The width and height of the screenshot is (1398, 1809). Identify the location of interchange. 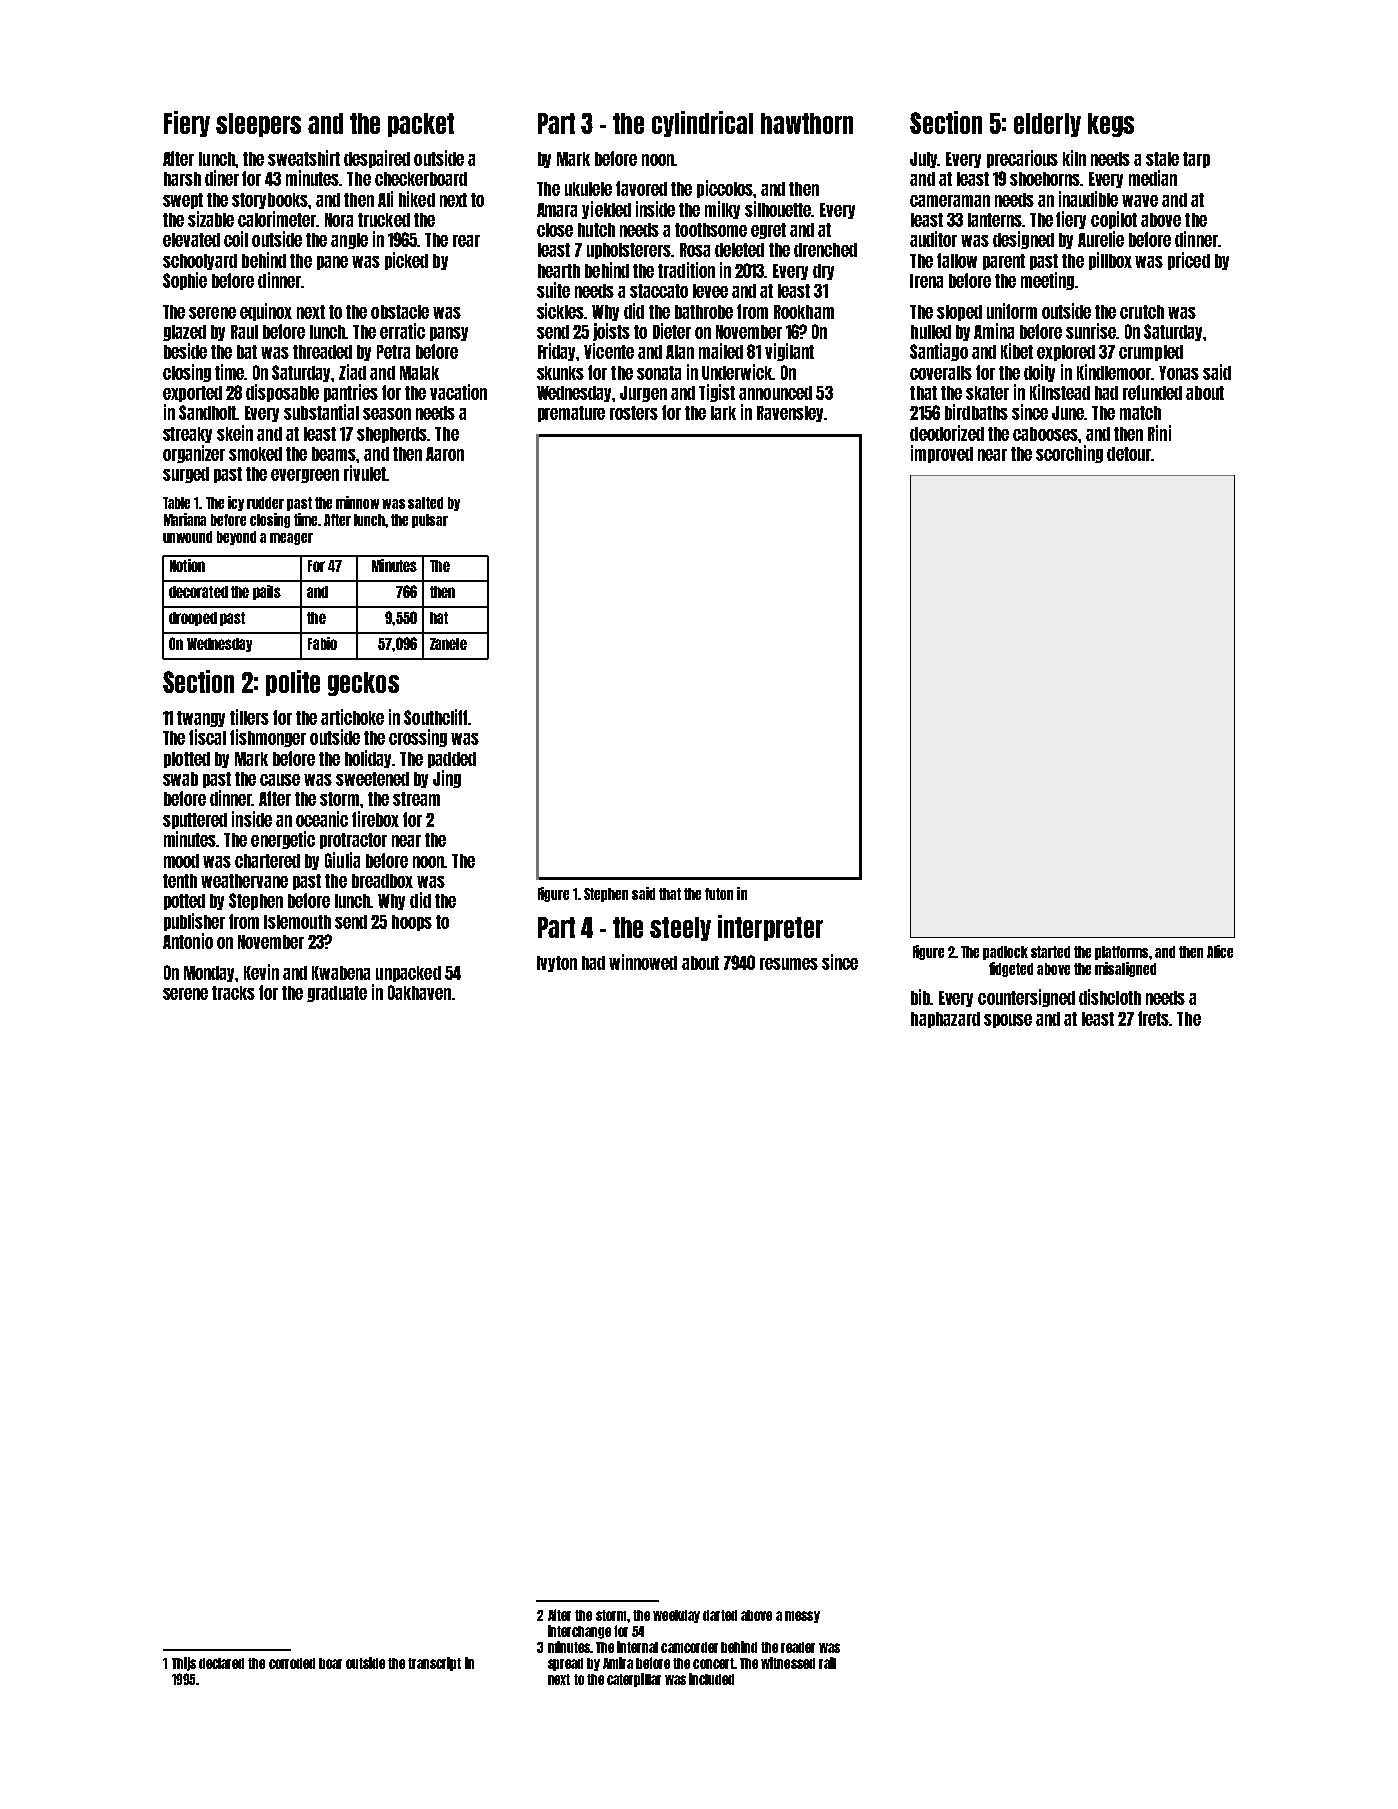
(579, 1632).
